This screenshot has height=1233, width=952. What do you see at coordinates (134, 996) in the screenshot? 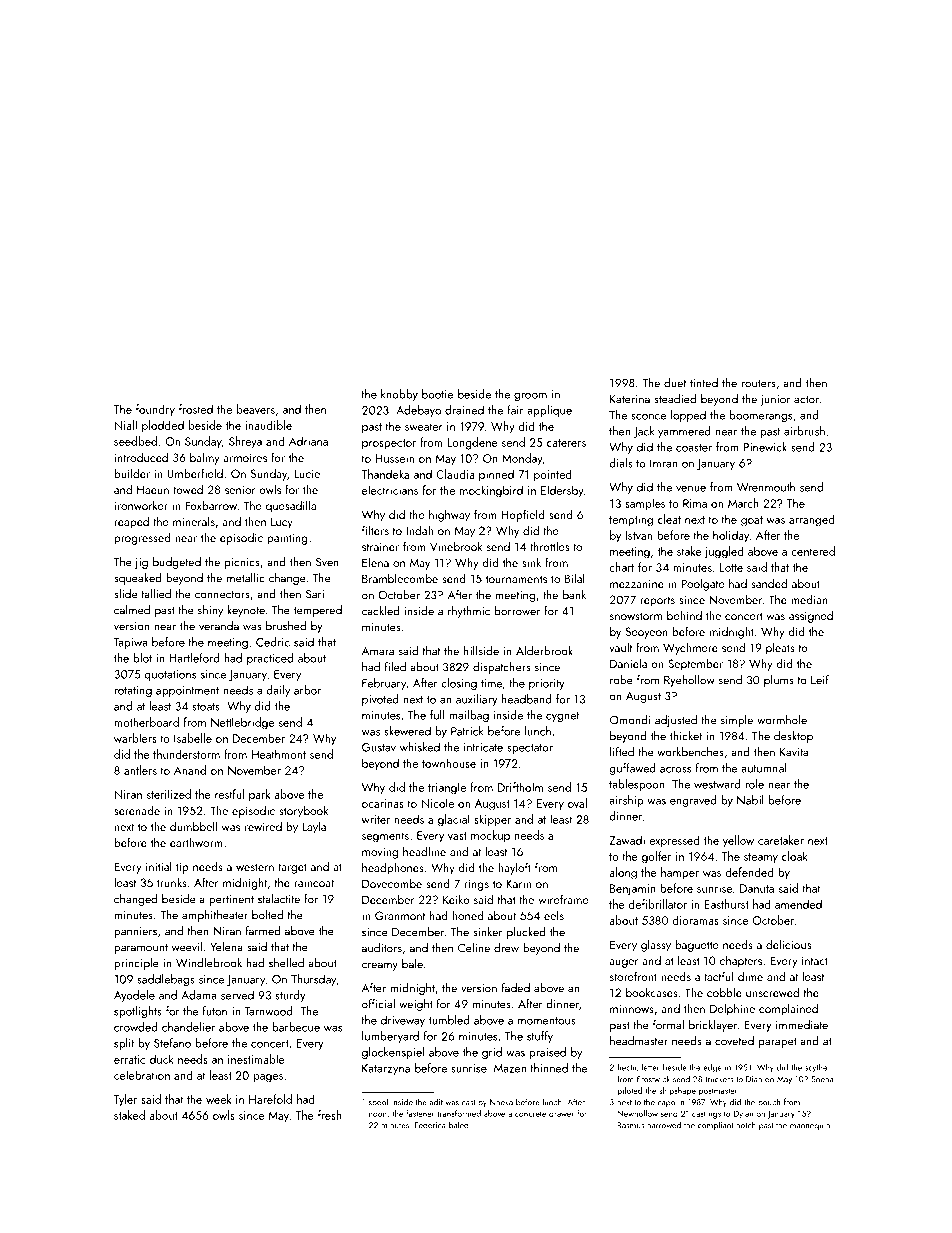
I see `Ayodele` at bounding box center [134, 996].
